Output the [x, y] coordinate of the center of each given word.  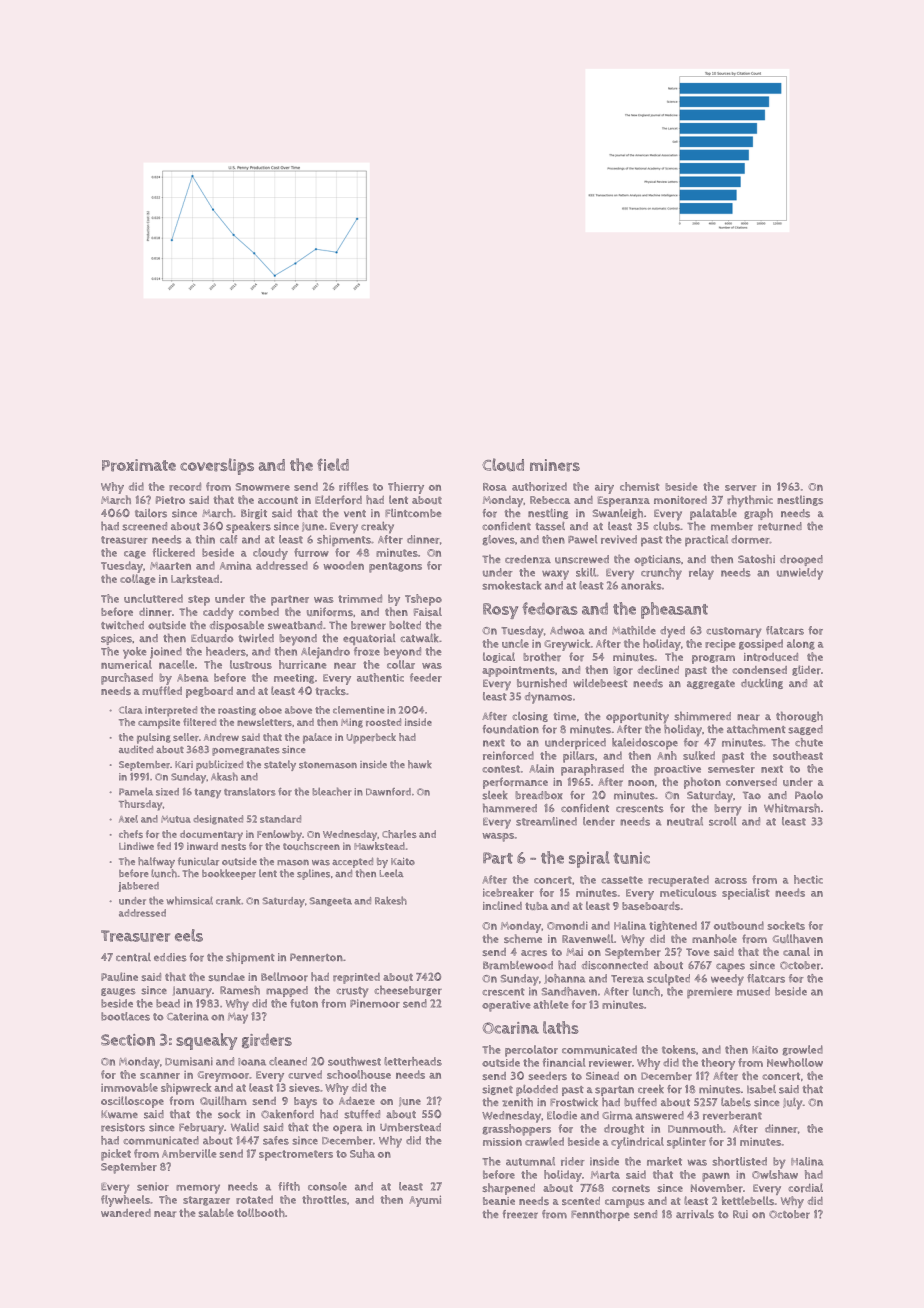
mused [753, 991]
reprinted [356, 978]
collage [138, 579]
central [133, 957]
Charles [399, 834]
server [741, 488]
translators [250, 791]
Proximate [139, 465]
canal [796, 951]
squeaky [206, 1041]
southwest [354, 1061]
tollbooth [261, 1212]
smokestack [512, 585]
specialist [746, 894]
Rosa [495, 487]
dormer [750, 539]
